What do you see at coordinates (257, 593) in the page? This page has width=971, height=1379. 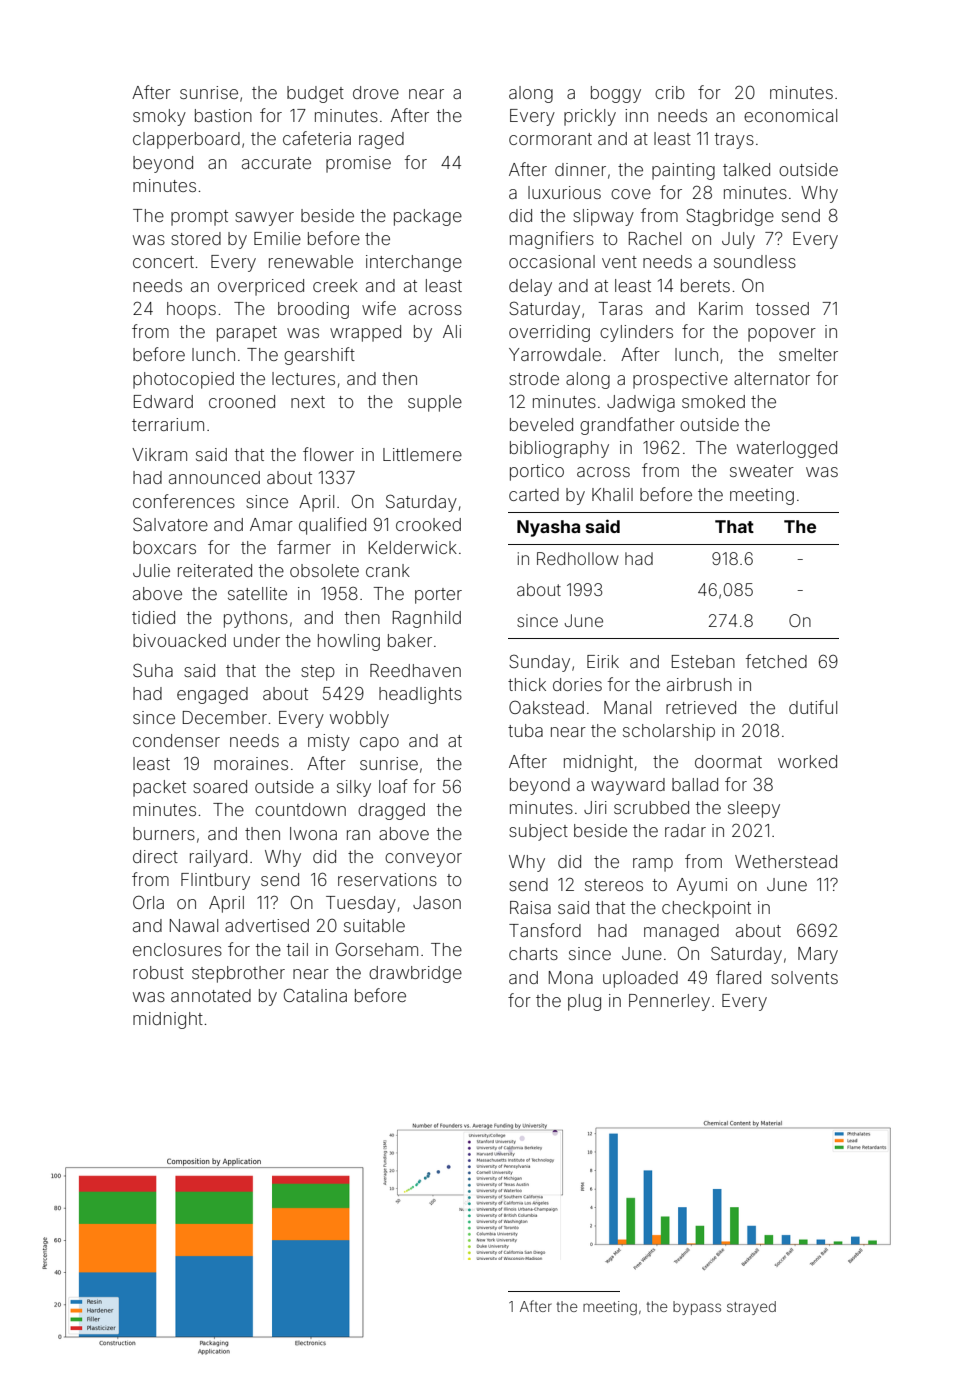 I see `satellite` at bounding box center [257, 593].
